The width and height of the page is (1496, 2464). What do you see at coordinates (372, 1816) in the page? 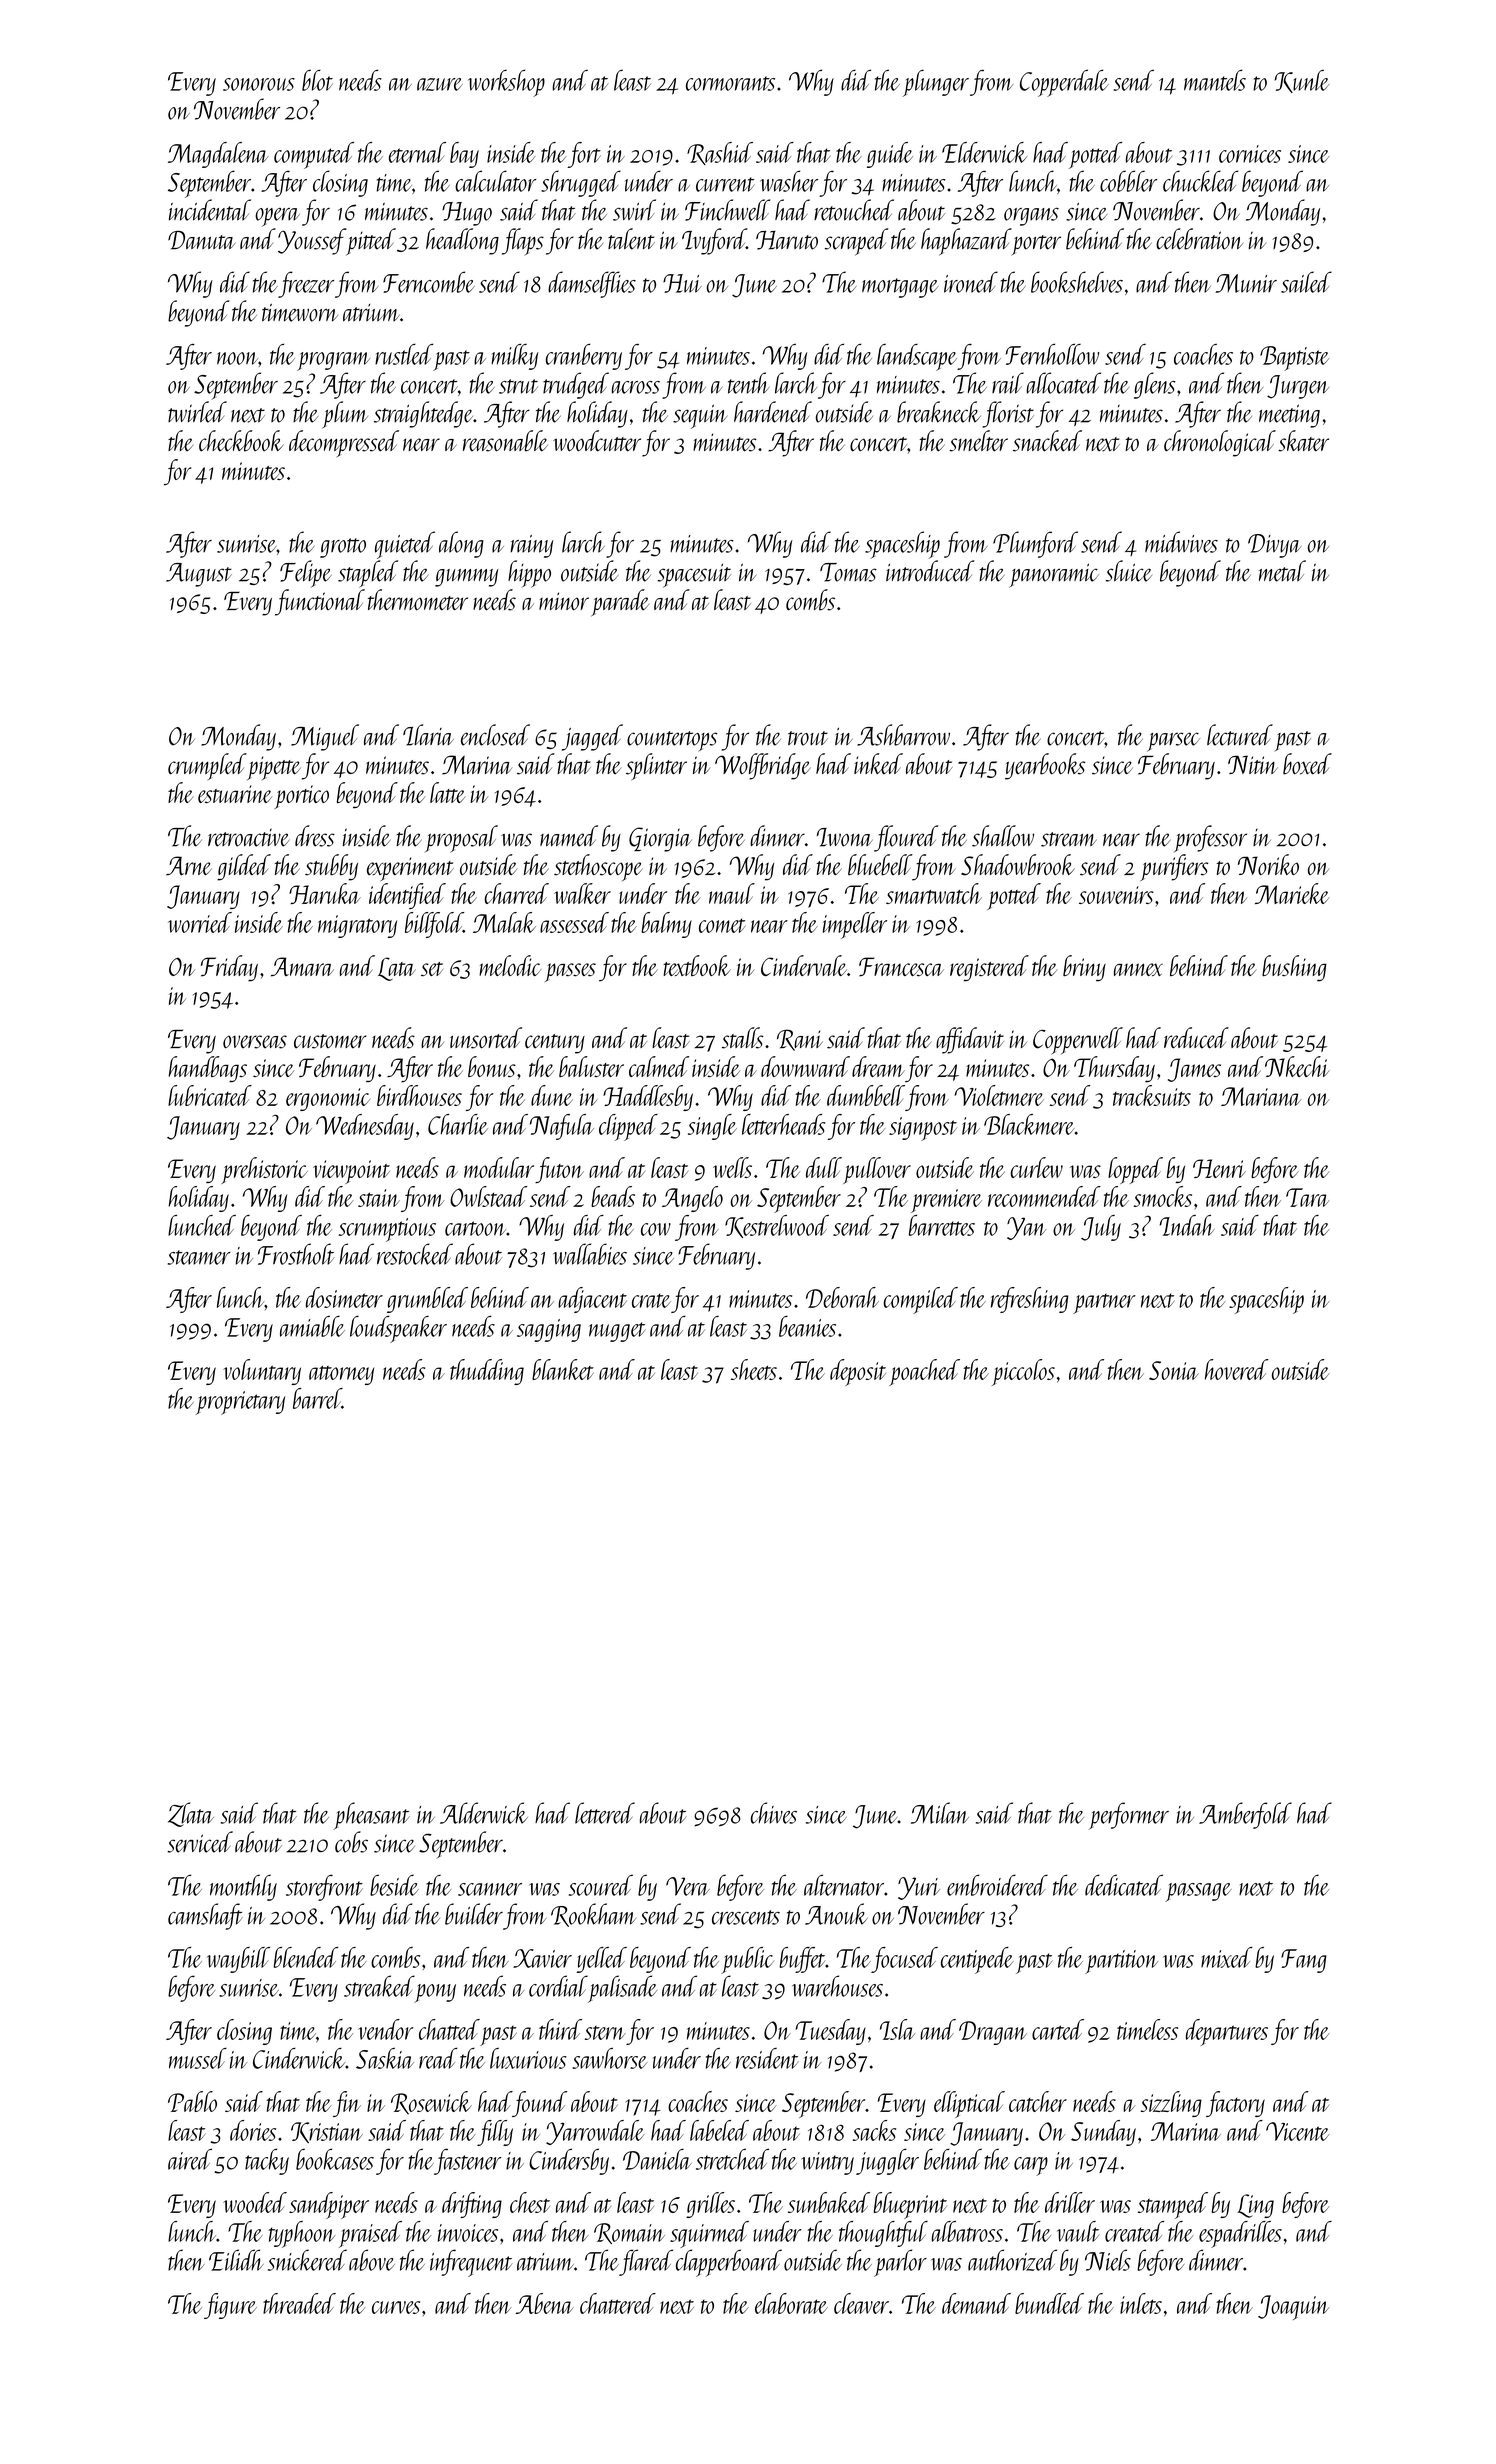
I see `pheasant` at bounding box center [372, 1816].
